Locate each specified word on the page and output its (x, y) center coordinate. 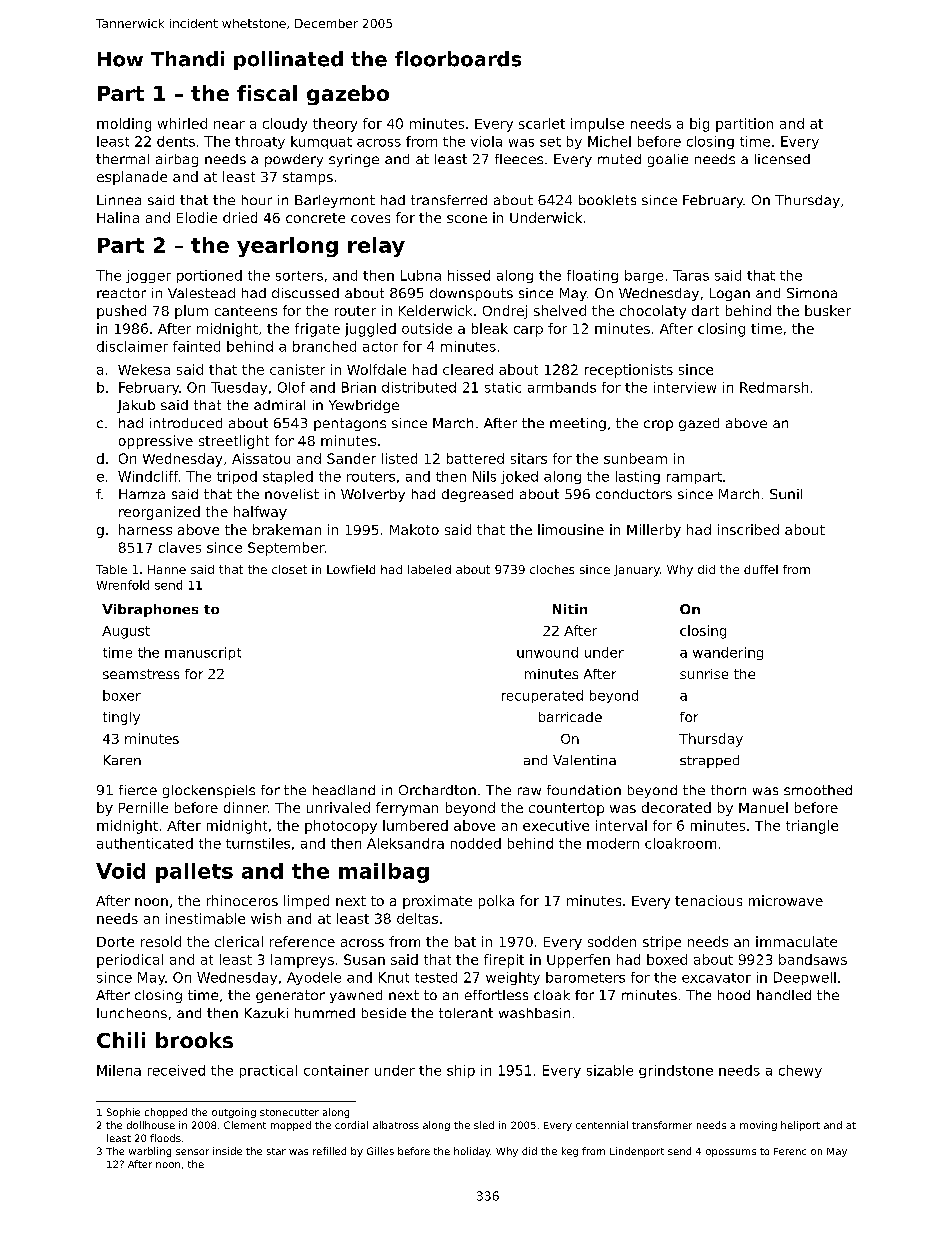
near (229, 125)
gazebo (348, 95)
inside (227, 1151)
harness (145, 529)
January (637, 571)
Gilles (380, 1151)
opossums (731, 1153)
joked (519, 477)
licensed (782, 159)
